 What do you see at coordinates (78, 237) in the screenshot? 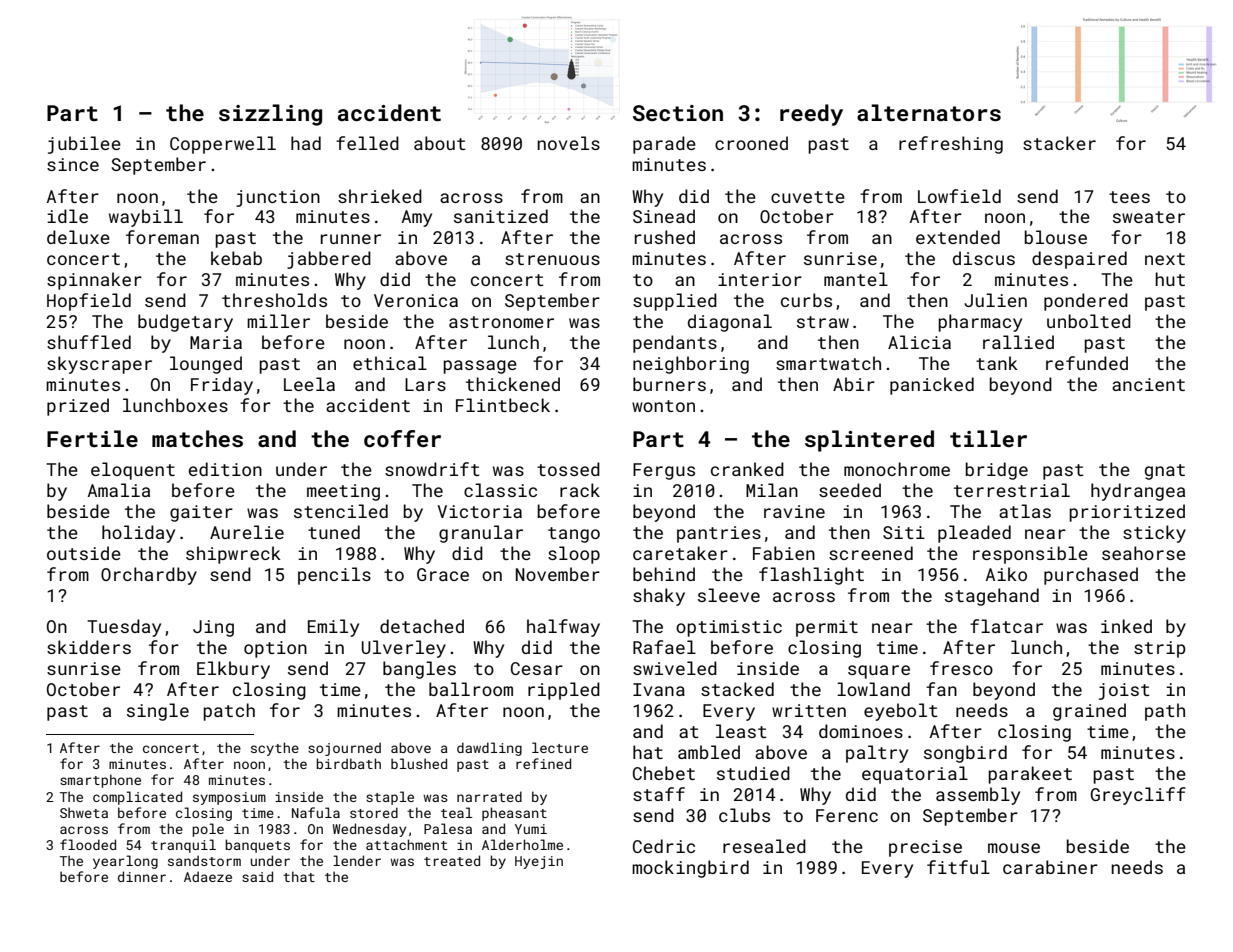
I see `deluxe` at bounding box center [78, 237].
